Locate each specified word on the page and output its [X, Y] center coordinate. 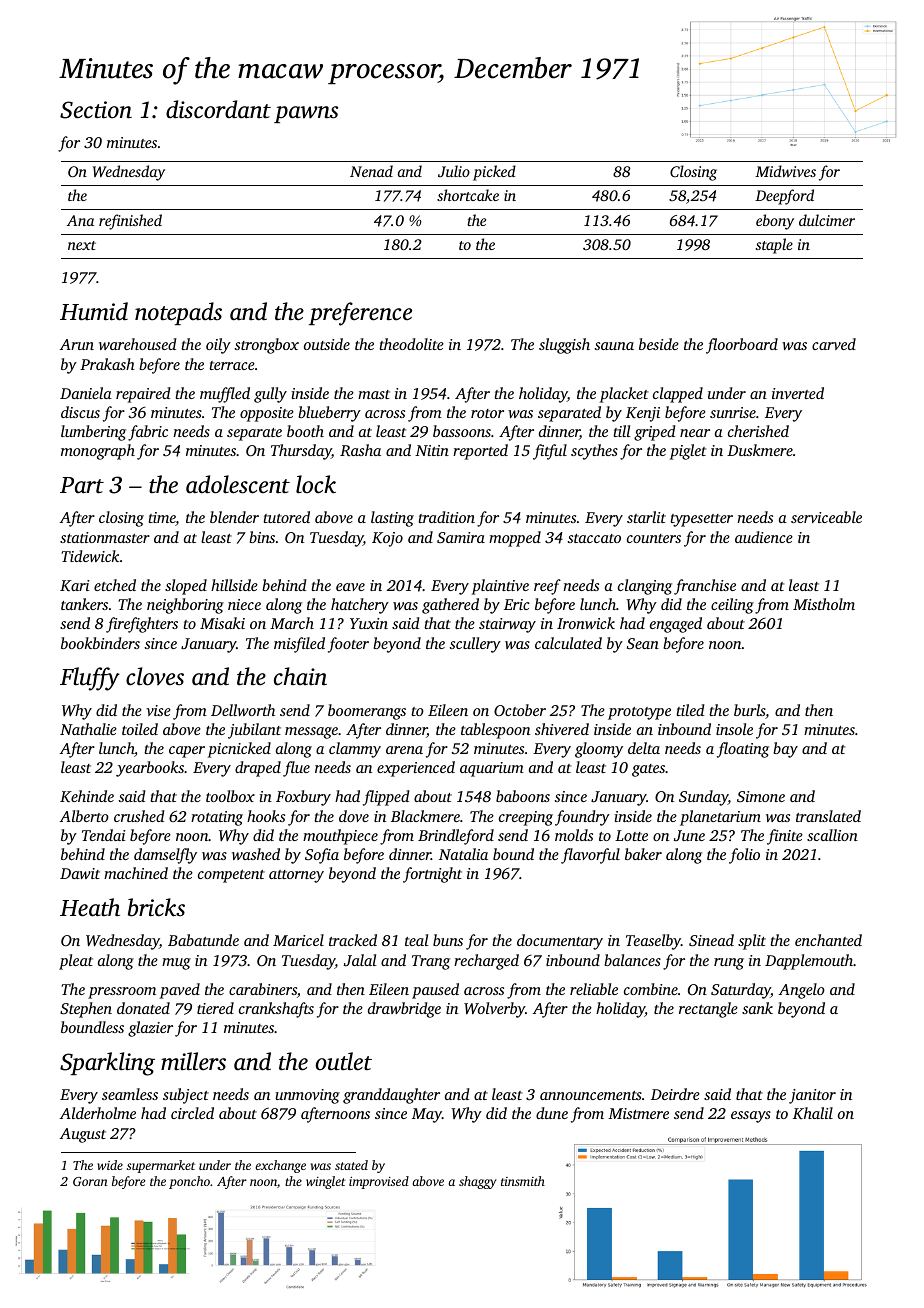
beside [659, 344]
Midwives [785, 171]
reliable [594, 989]
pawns [306, 114]
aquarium [492, 769]
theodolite [411, 344]
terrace [232, 365]
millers [193, 1061]
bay [785, 750]
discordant [218, 109]
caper [187, 752]
